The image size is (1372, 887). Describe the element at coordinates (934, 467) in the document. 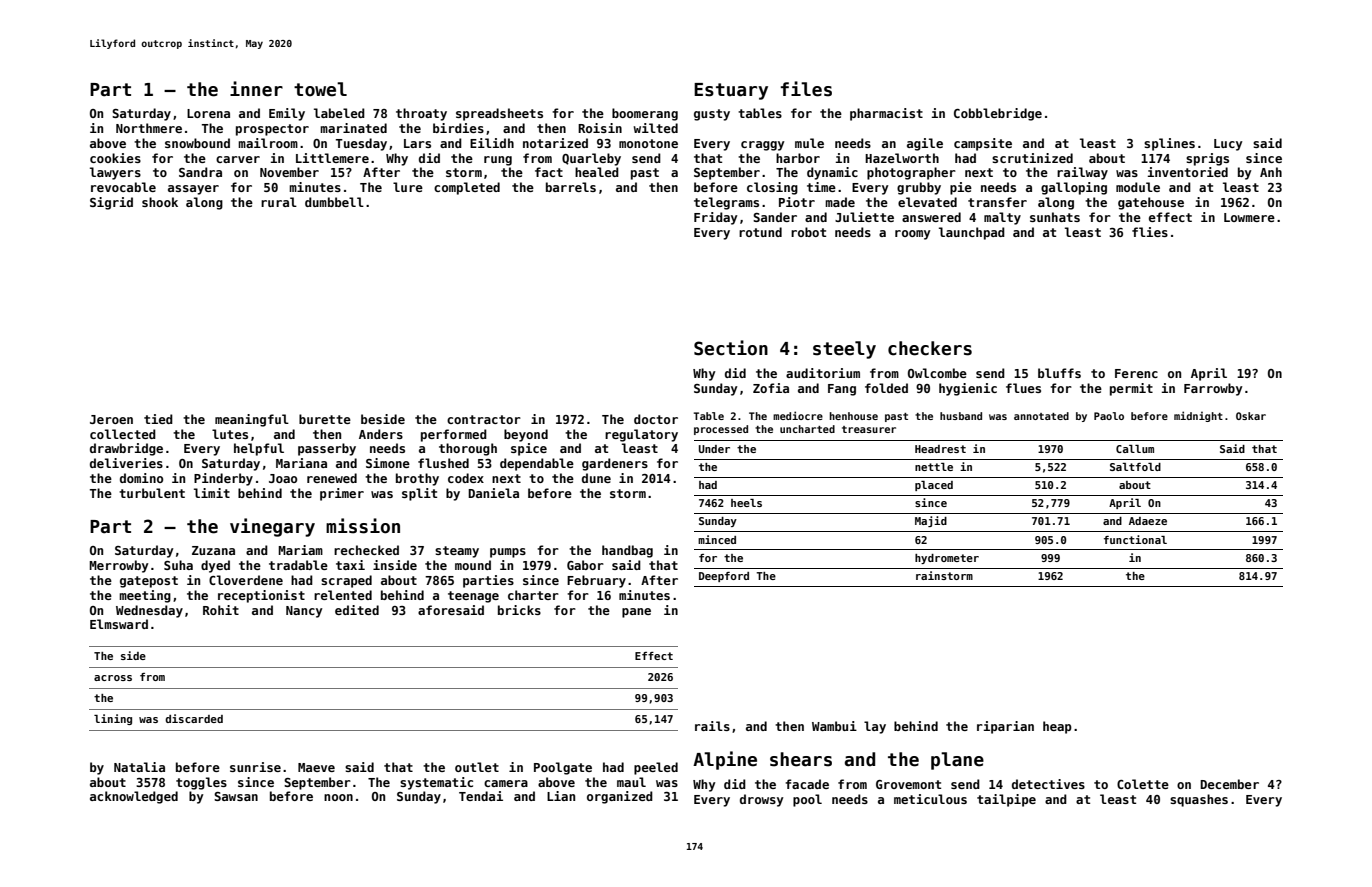

I see `nettle` at that location.
